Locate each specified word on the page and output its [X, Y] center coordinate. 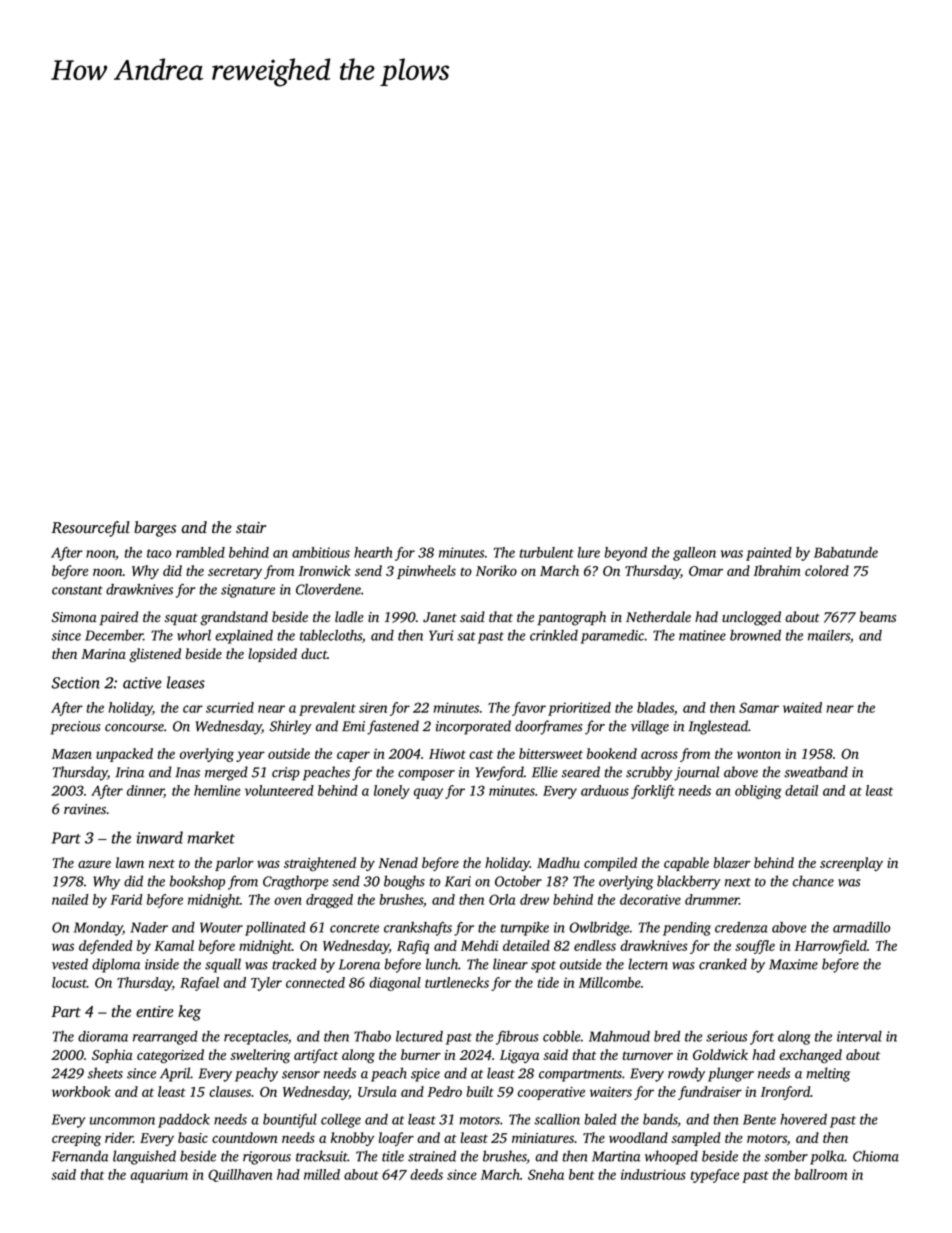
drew [534, 899]
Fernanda [80, 1156]
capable [686, 864]
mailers [829, 635]
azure [94, 864]
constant [77, 590]
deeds [426, 1174]
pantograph [571, 618]
